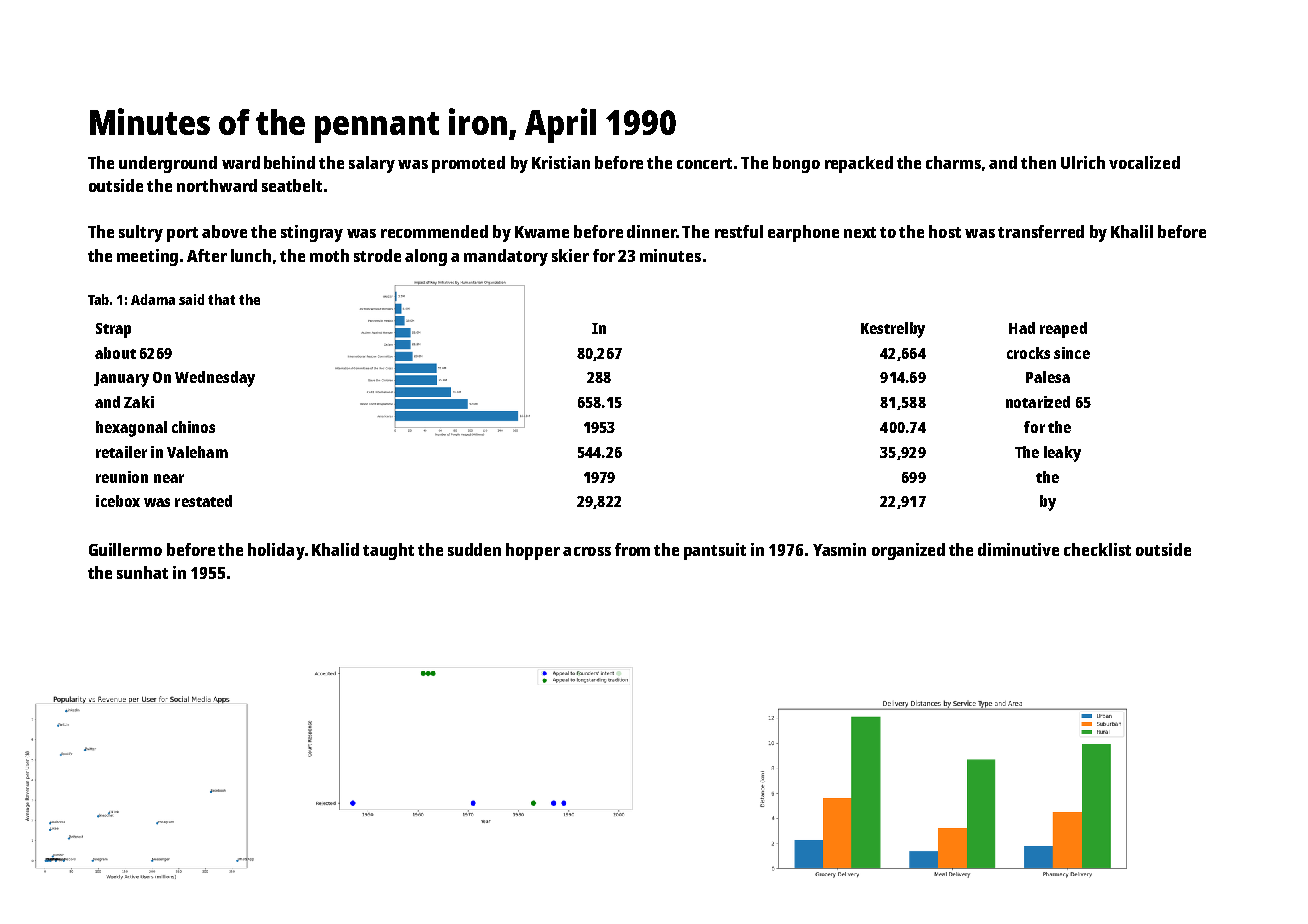  Describe the element at coordinates (1097, 549) in the image. I see `checklist` at that location.
